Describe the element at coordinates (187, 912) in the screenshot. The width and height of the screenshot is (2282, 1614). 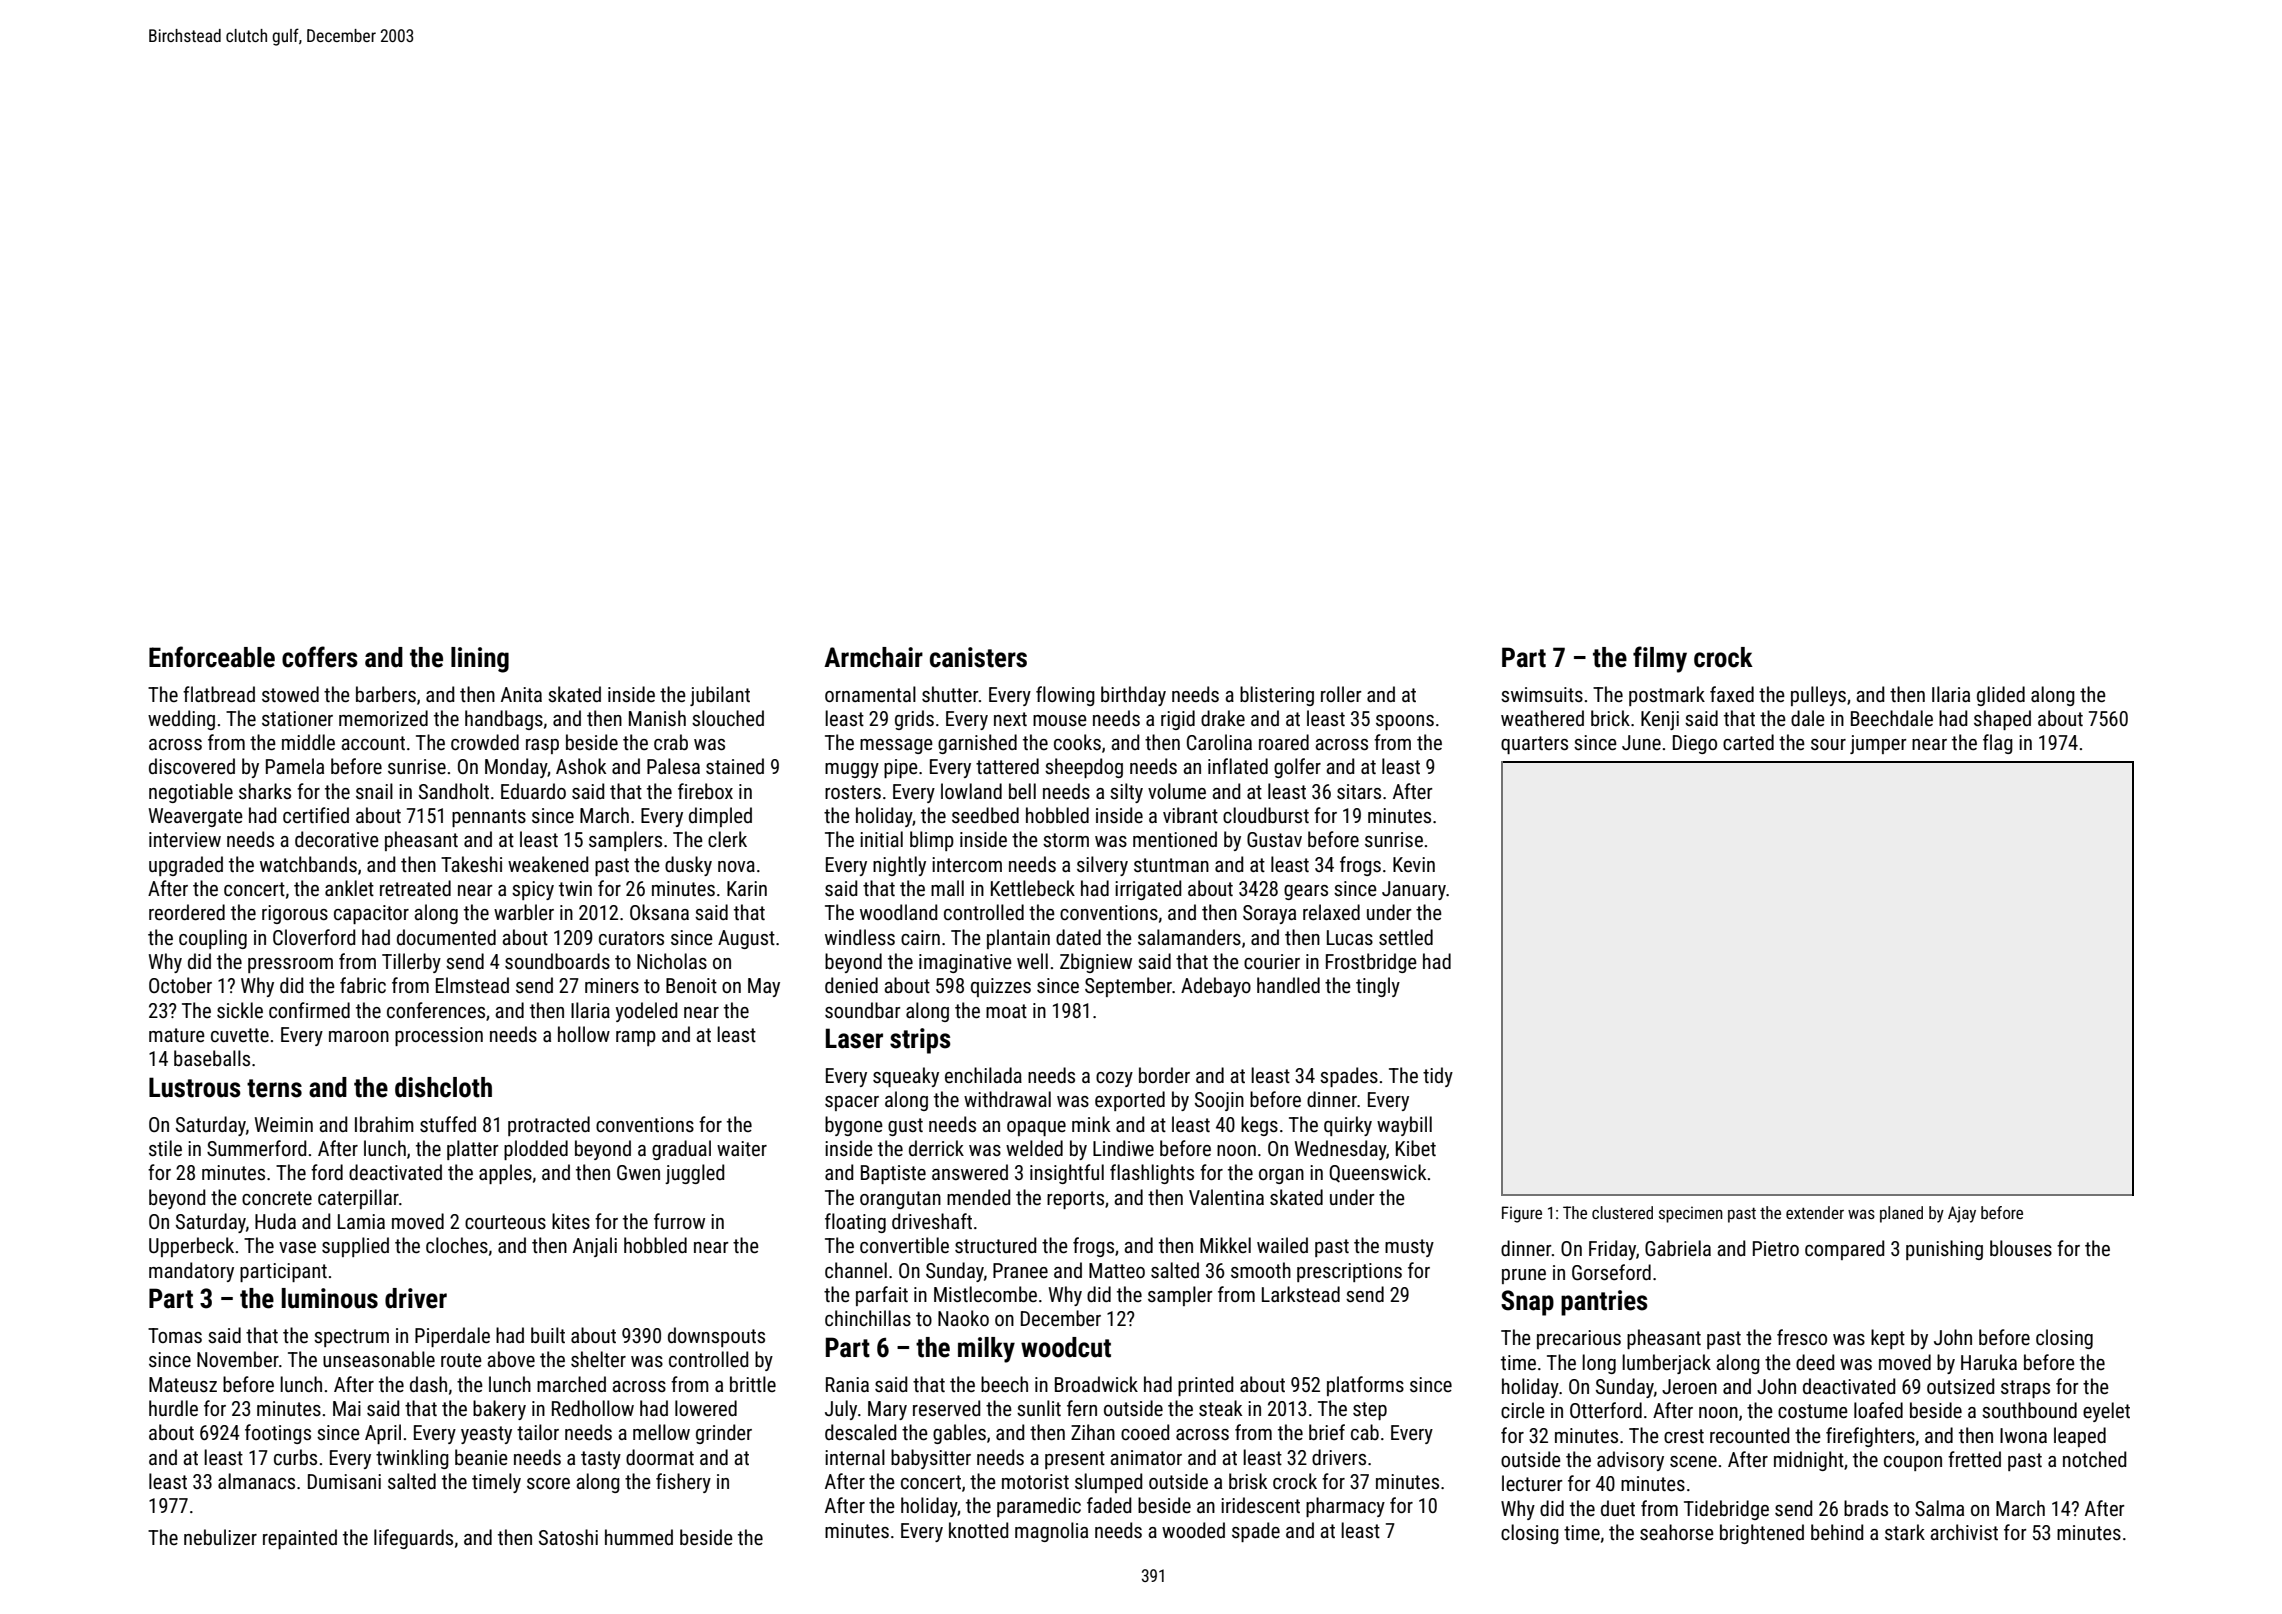
I see `reordered` at that location.
